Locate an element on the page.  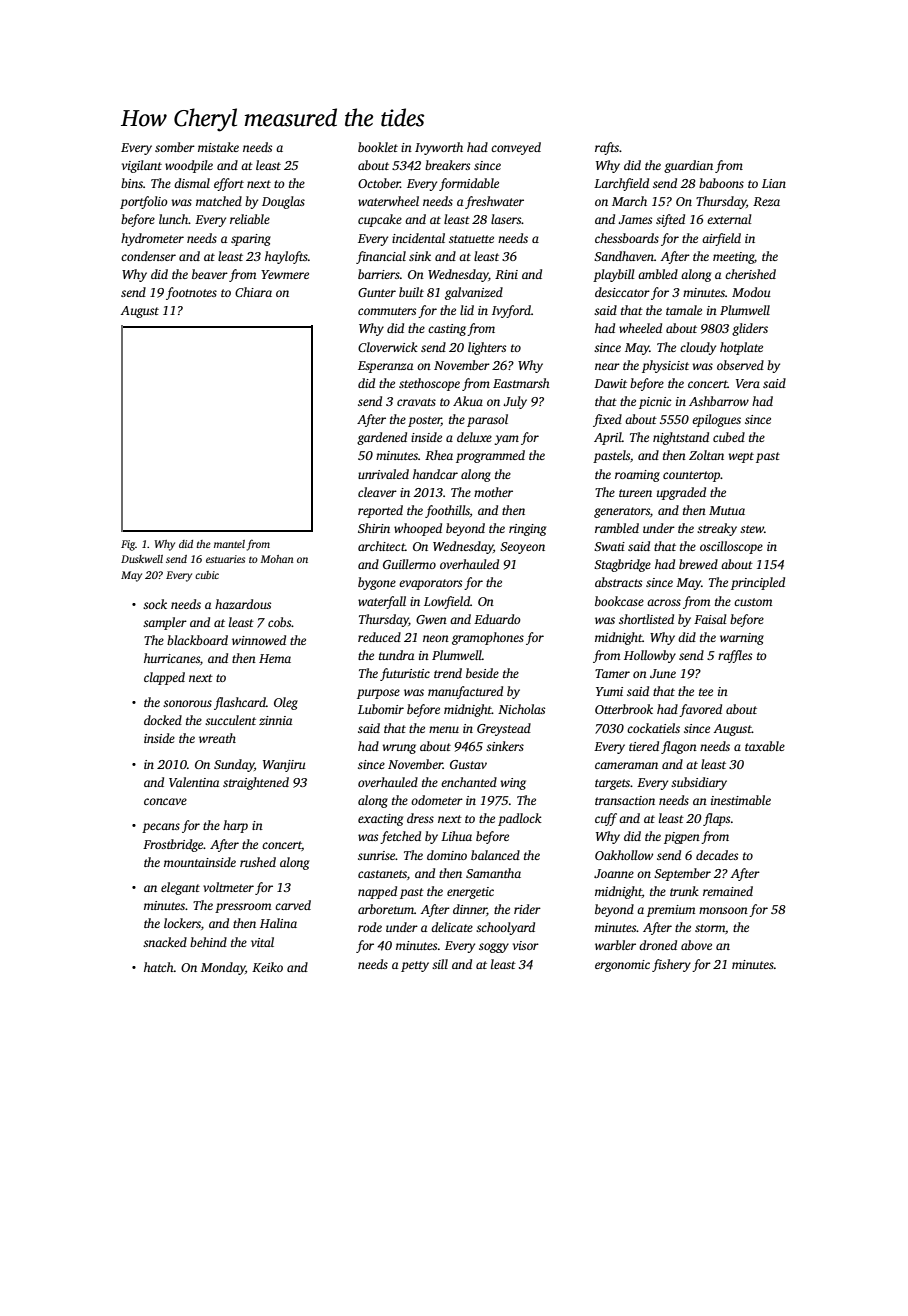
docked is located at coordinates (163, 720).
